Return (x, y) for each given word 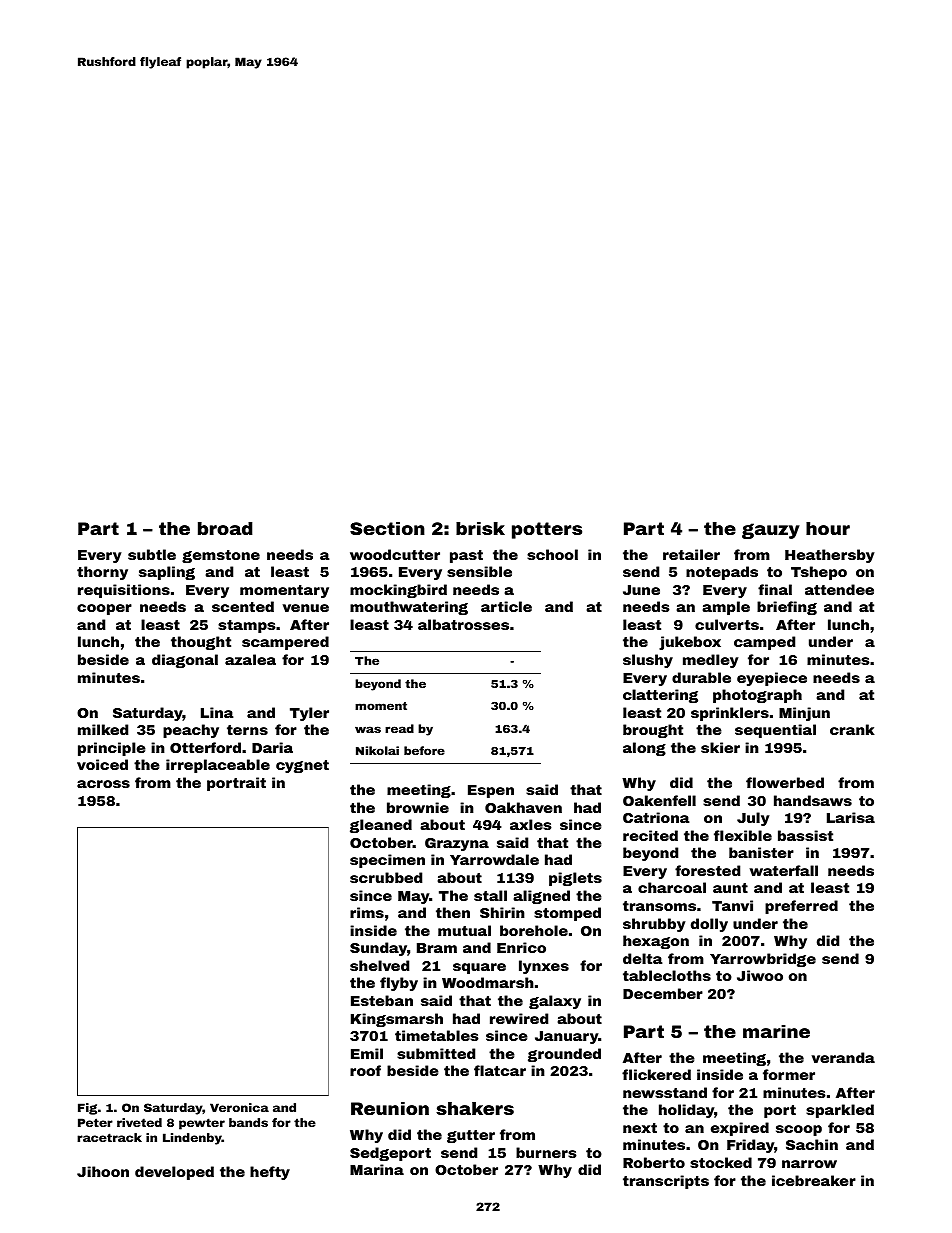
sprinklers (730, 714)
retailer (691, 554)
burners (546, 1152)
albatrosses (463, 624)
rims (367, 912)
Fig (87, 1109)
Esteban (382, 1000)
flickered (656, 1074)
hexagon (656, 942)
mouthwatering (409, 608)
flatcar (500, 1070)
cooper (104, 609)
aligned (542, 897)
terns (247, 730)
